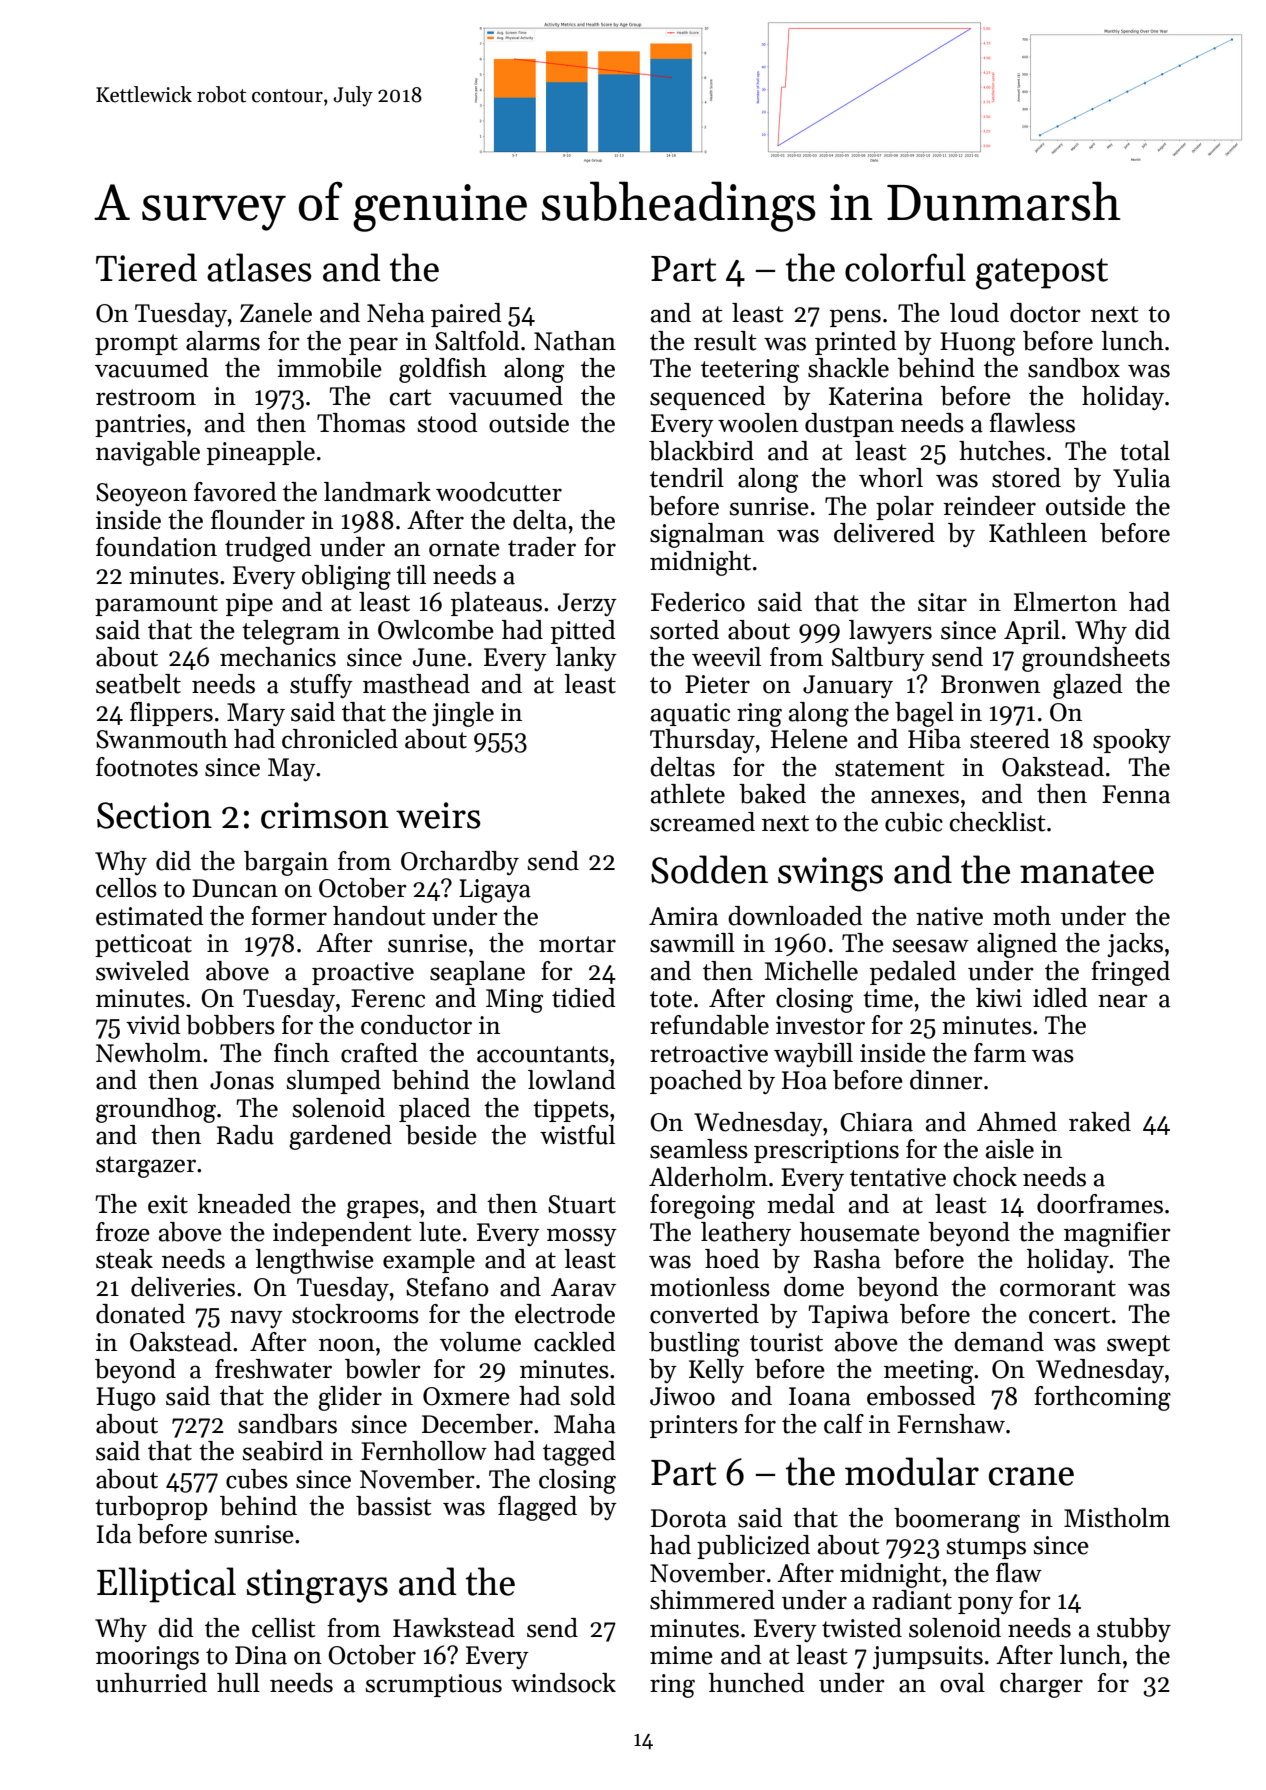 The width and height of the document is (1266, 1790). What do you see at coordinates (1026, 478) in the document?
I see `stored` at bounding box center [1026, 478].
